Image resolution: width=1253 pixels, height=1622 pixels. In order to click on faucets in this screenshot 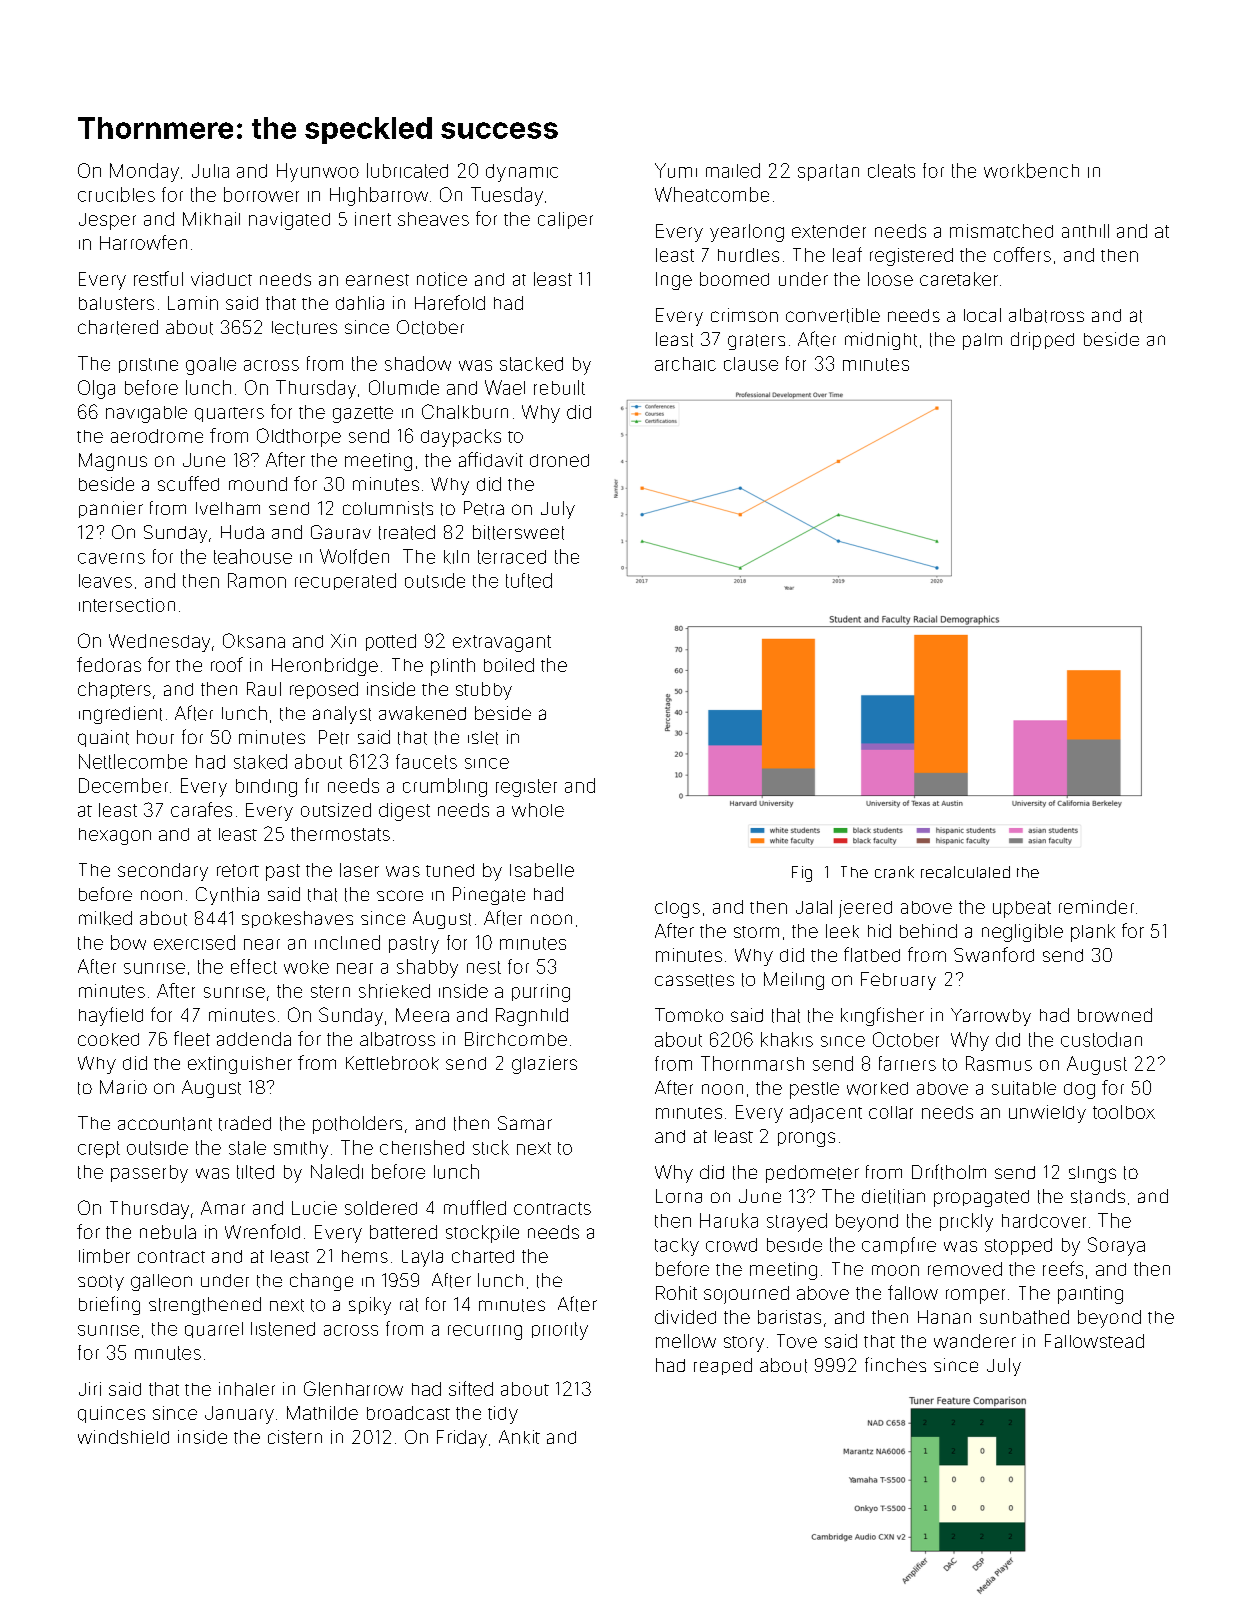, I will do `click(426, 761)`.
